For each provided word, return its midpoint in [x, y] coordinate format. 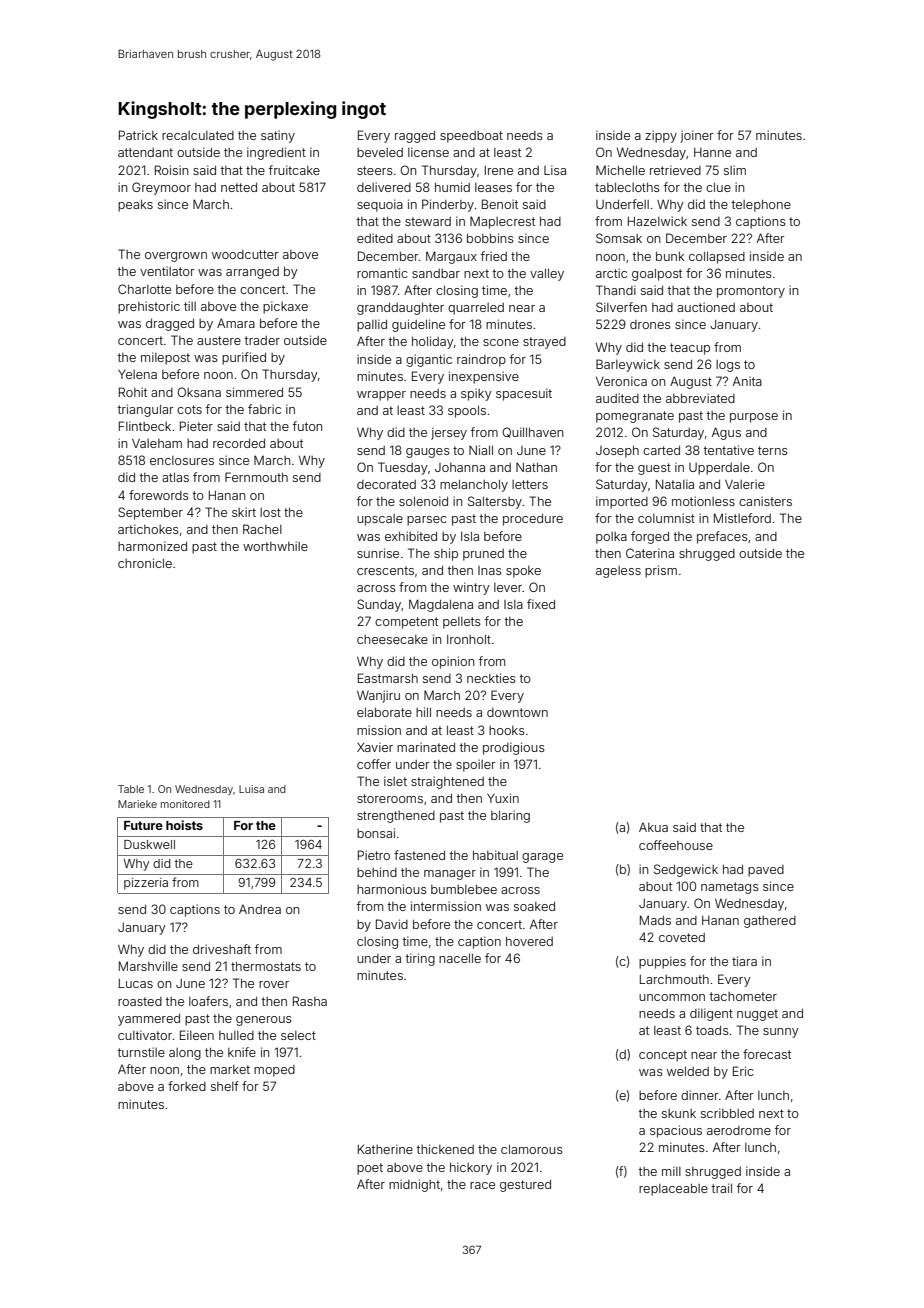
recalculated [198, 135]
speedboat [471, 137]
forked [187, 1086]
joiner [697, 136]
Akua [653, 827]
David [392, 924]
